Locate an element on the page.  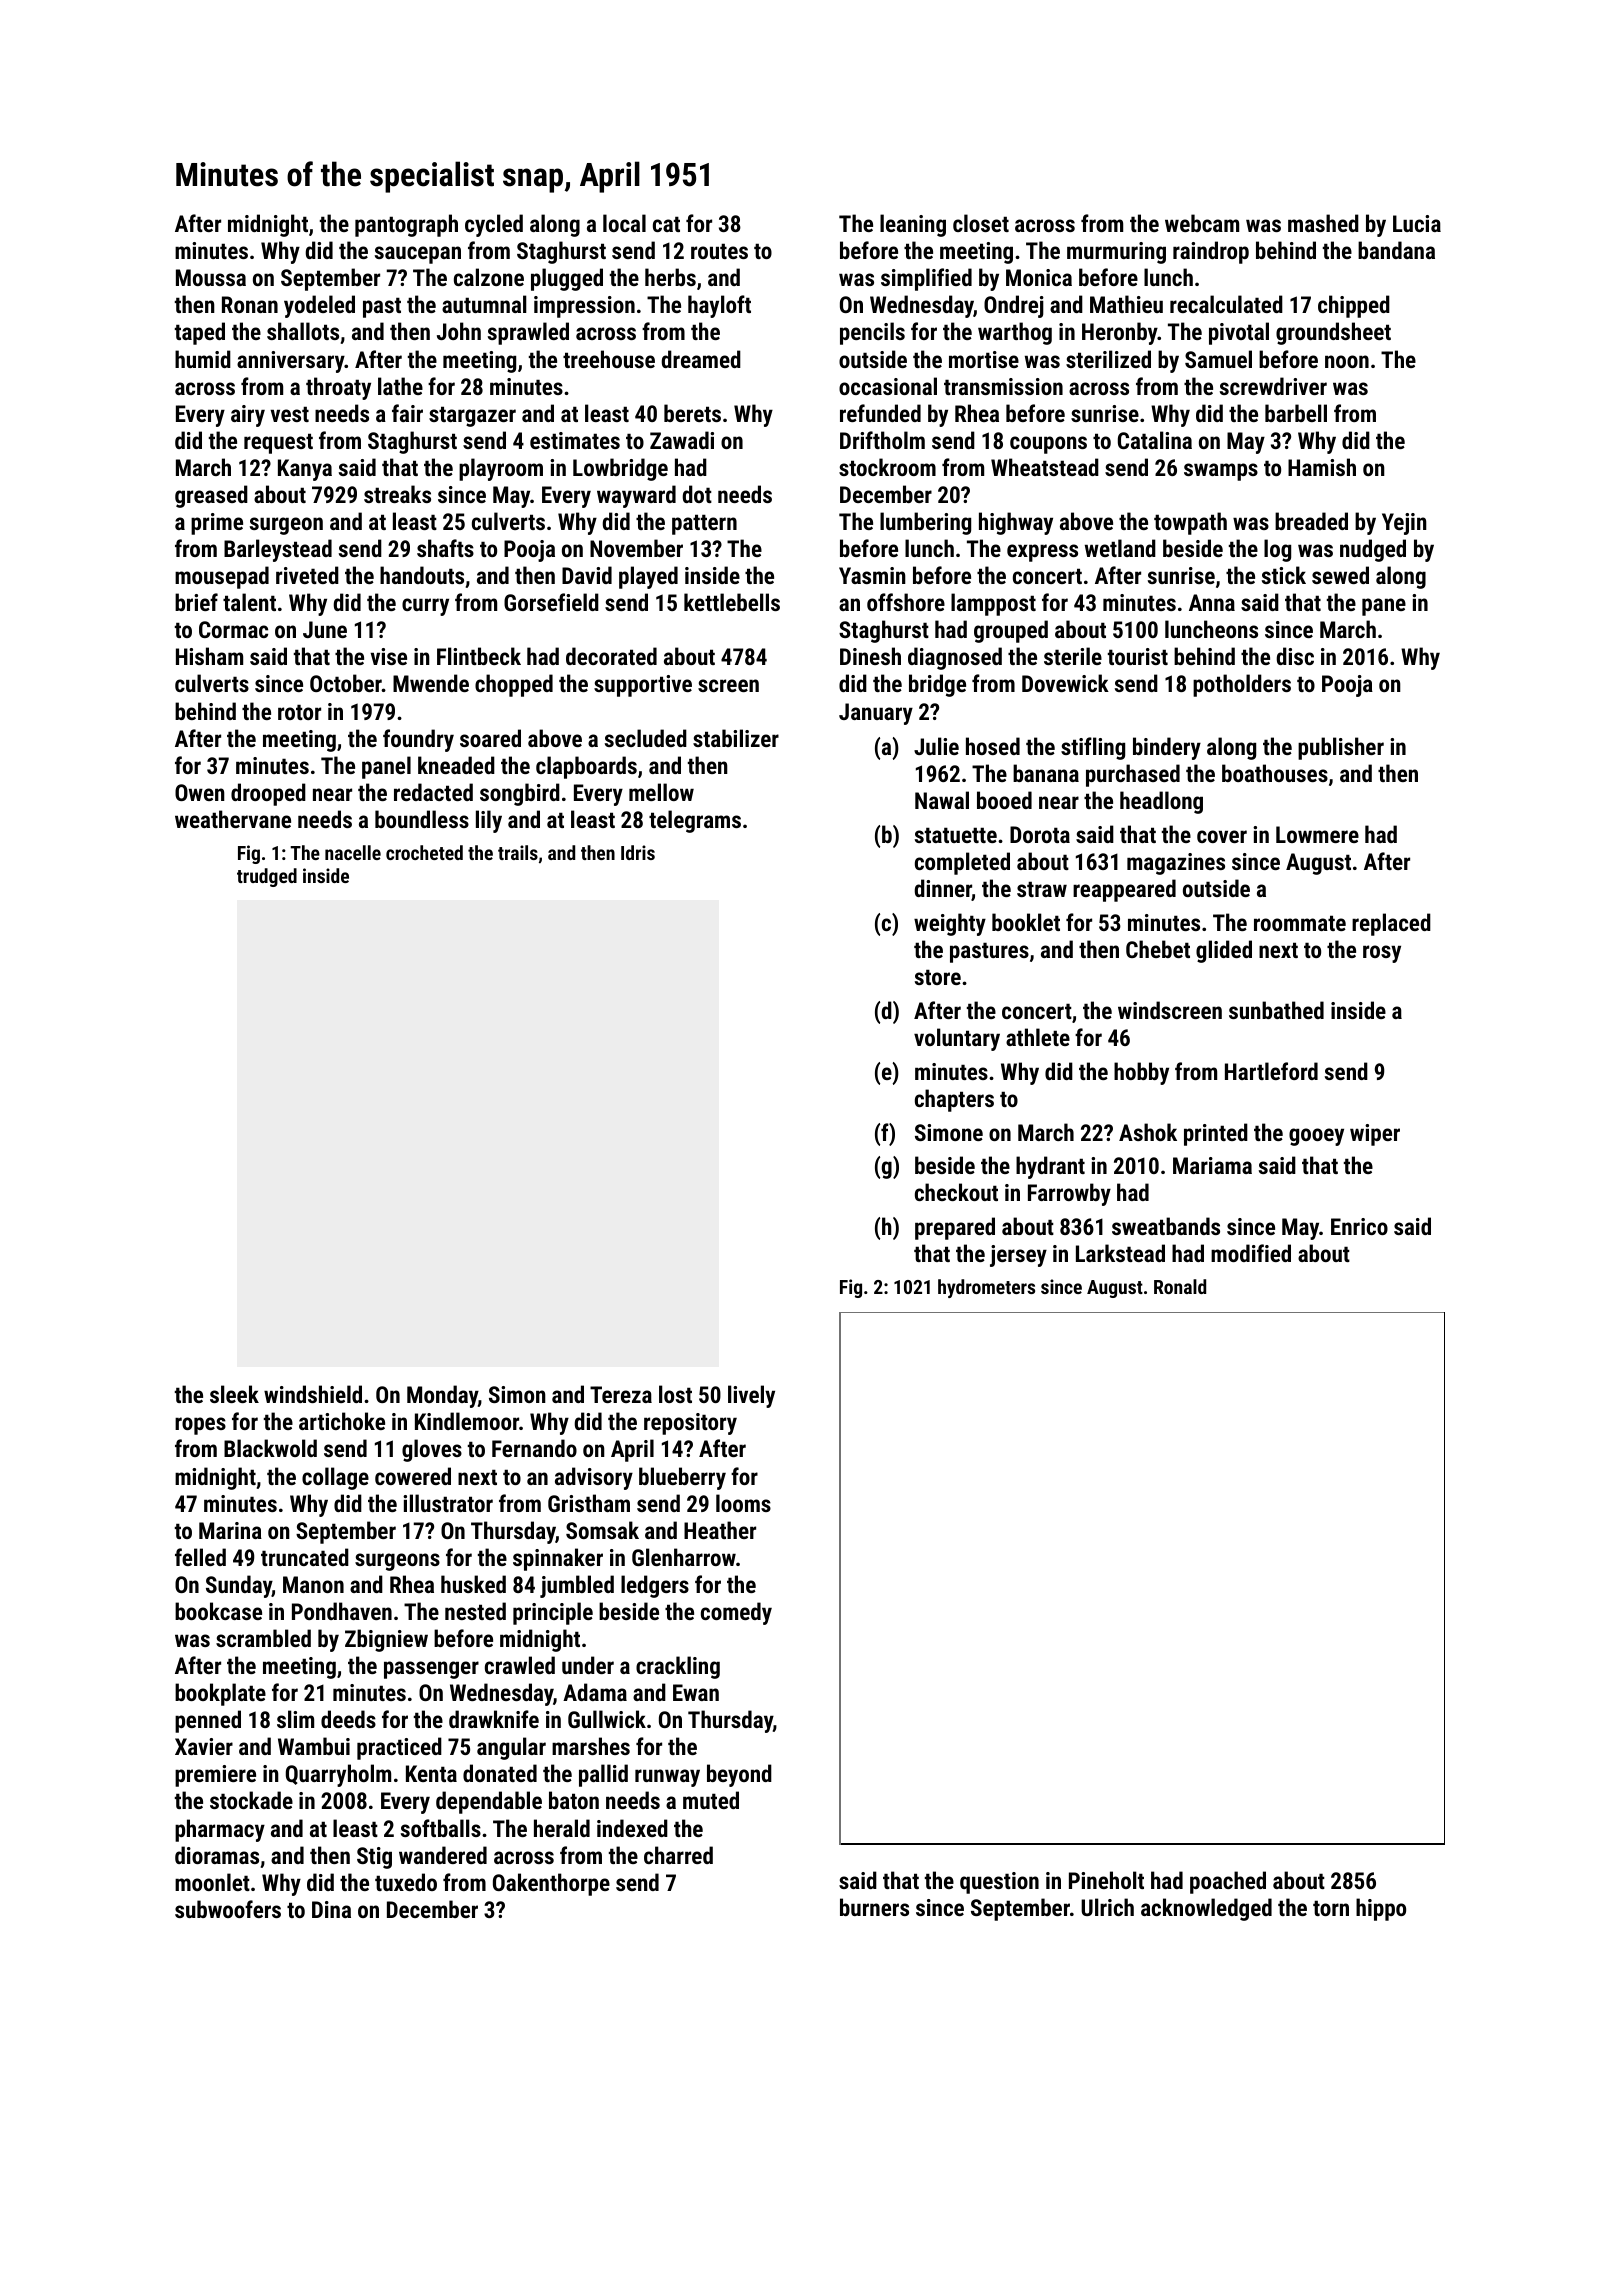
felled is located at coordinates (200, 1557).
